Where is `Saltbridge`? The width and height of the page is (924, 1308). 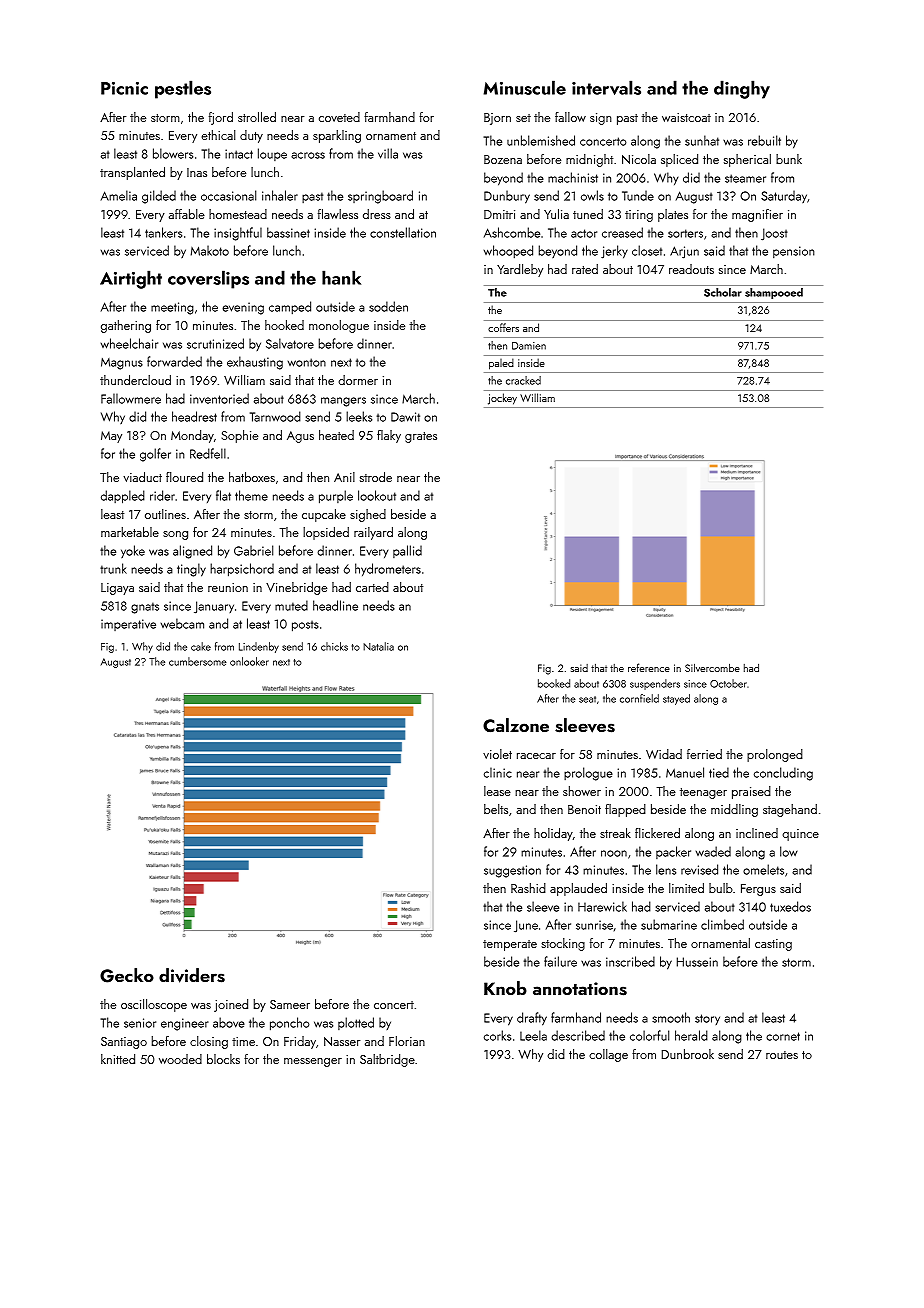 Saltbridge is located at coordinates (387, 1060).
